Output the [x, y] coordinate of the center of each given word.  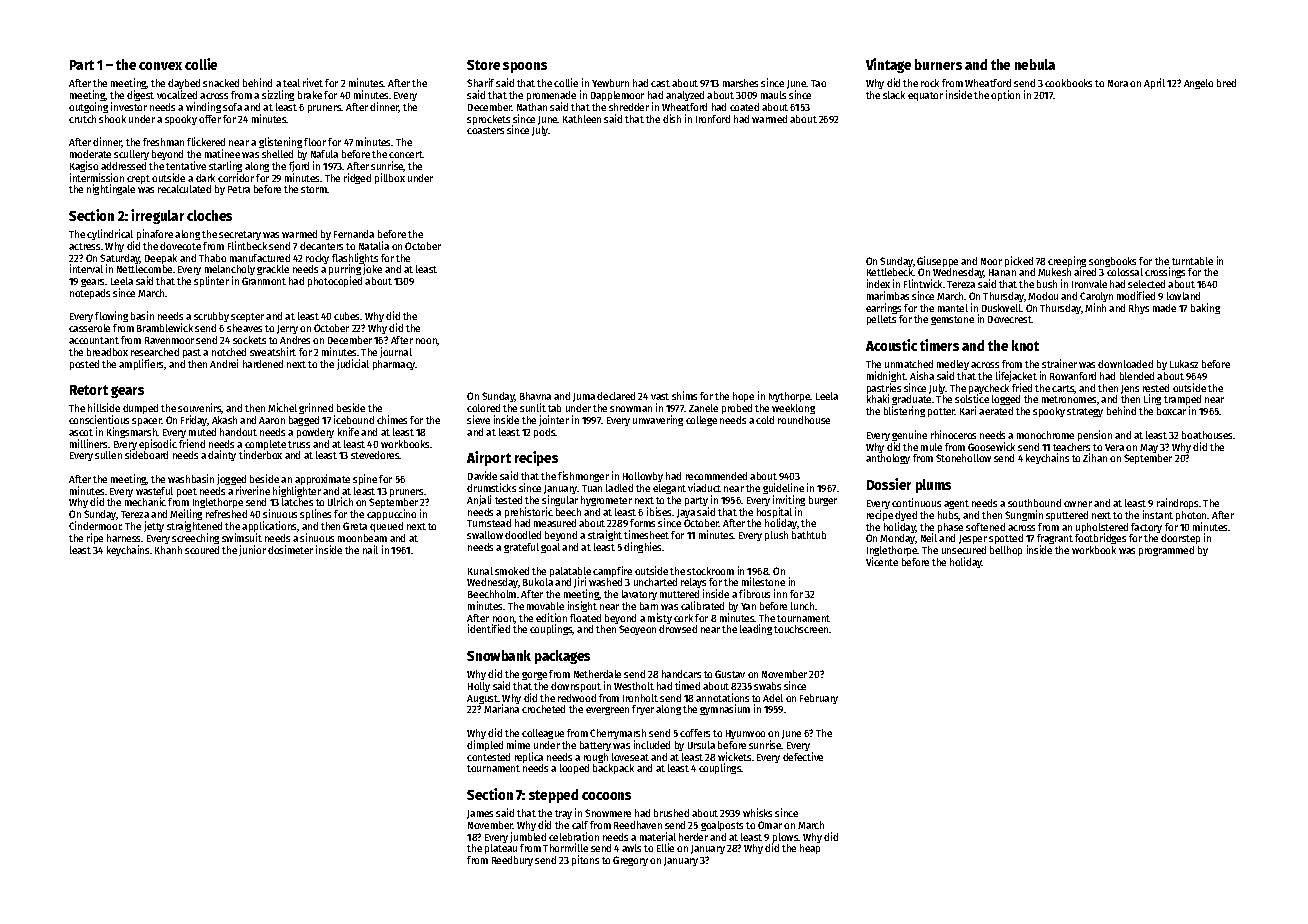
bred [1226, 83]
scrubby [211, 317]
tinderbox [260, 455]
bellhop [1006, 551]
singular [560, 500]
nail [370, 549]
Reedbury [512, 861]
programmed [1166, 551]
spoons [525, 67]
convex [160, 66]
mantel [953, 308]
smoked [512, 571]
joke [372, 270]
